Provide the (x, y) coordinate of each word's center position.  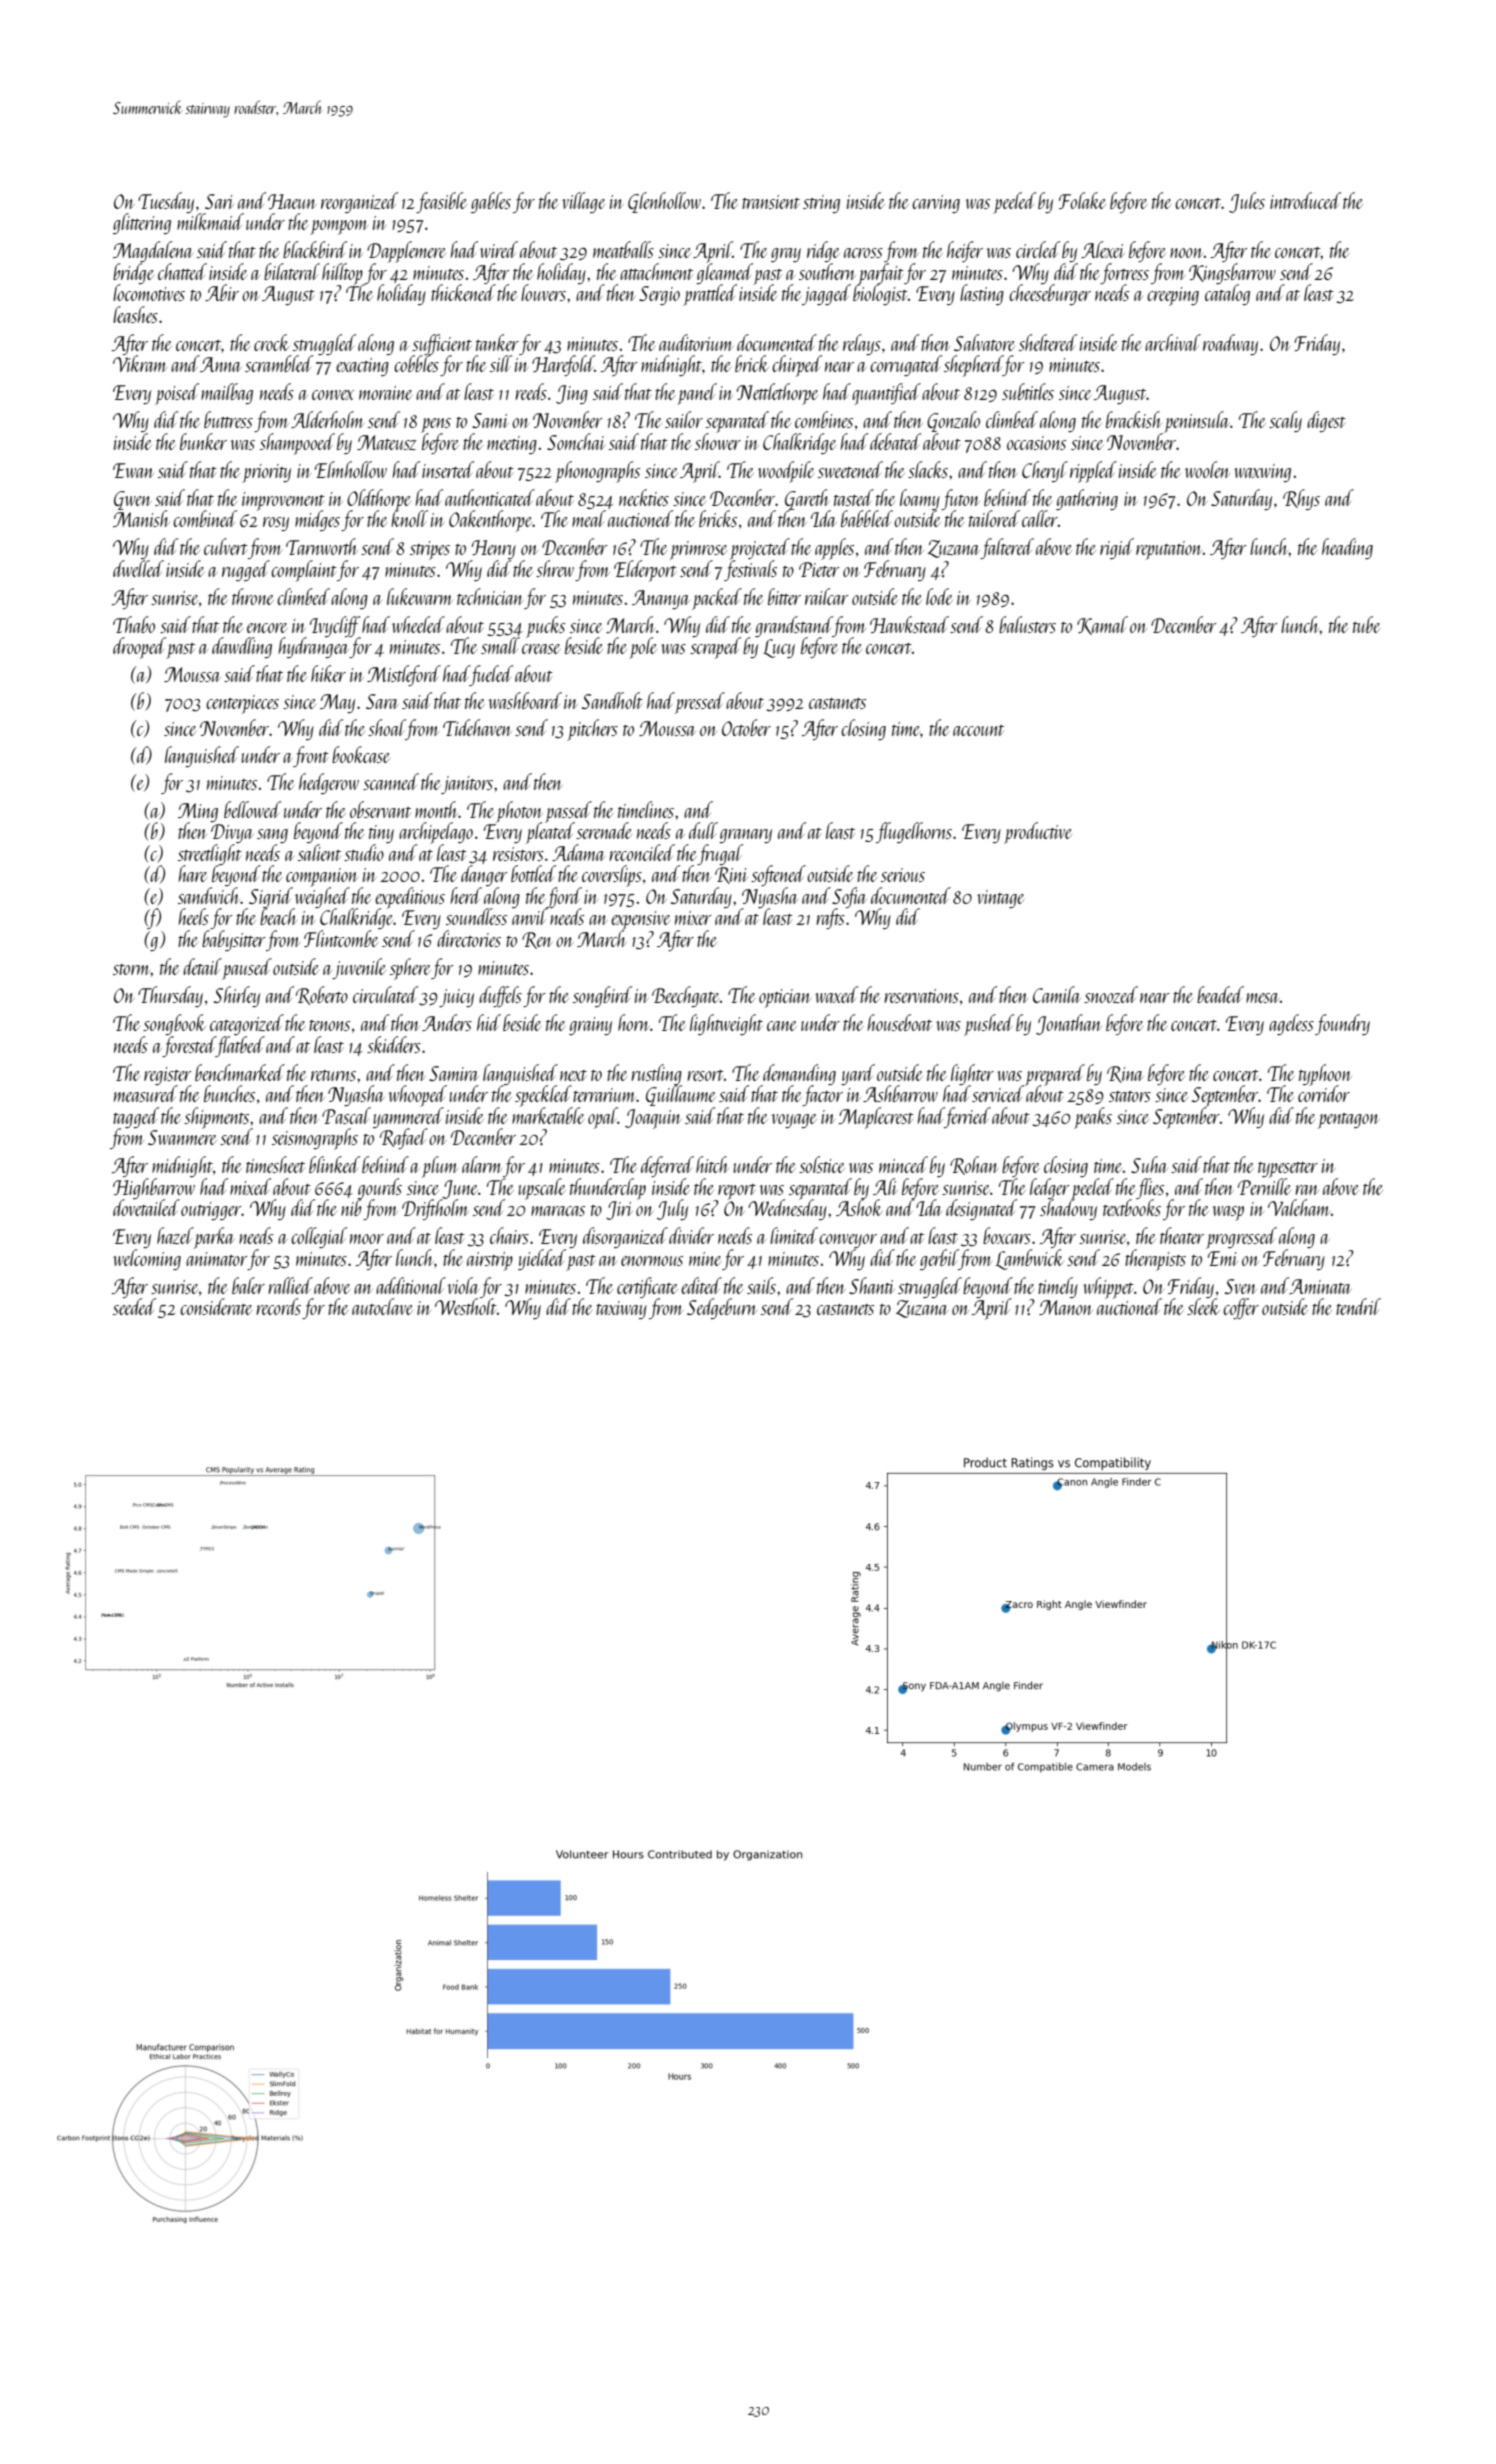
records (279, 1306)
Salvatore (984, 342)
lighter (972, 1074)
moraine (385, 393)
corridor (1324, 1094)
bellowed (252, 809)
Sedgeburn (721, 1308)
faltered (1007, 548)
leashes (135, 314)
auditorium (696, 342)
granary (745, 836)
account (978, 730)
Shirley (237, 996)
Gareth (807, 499)
